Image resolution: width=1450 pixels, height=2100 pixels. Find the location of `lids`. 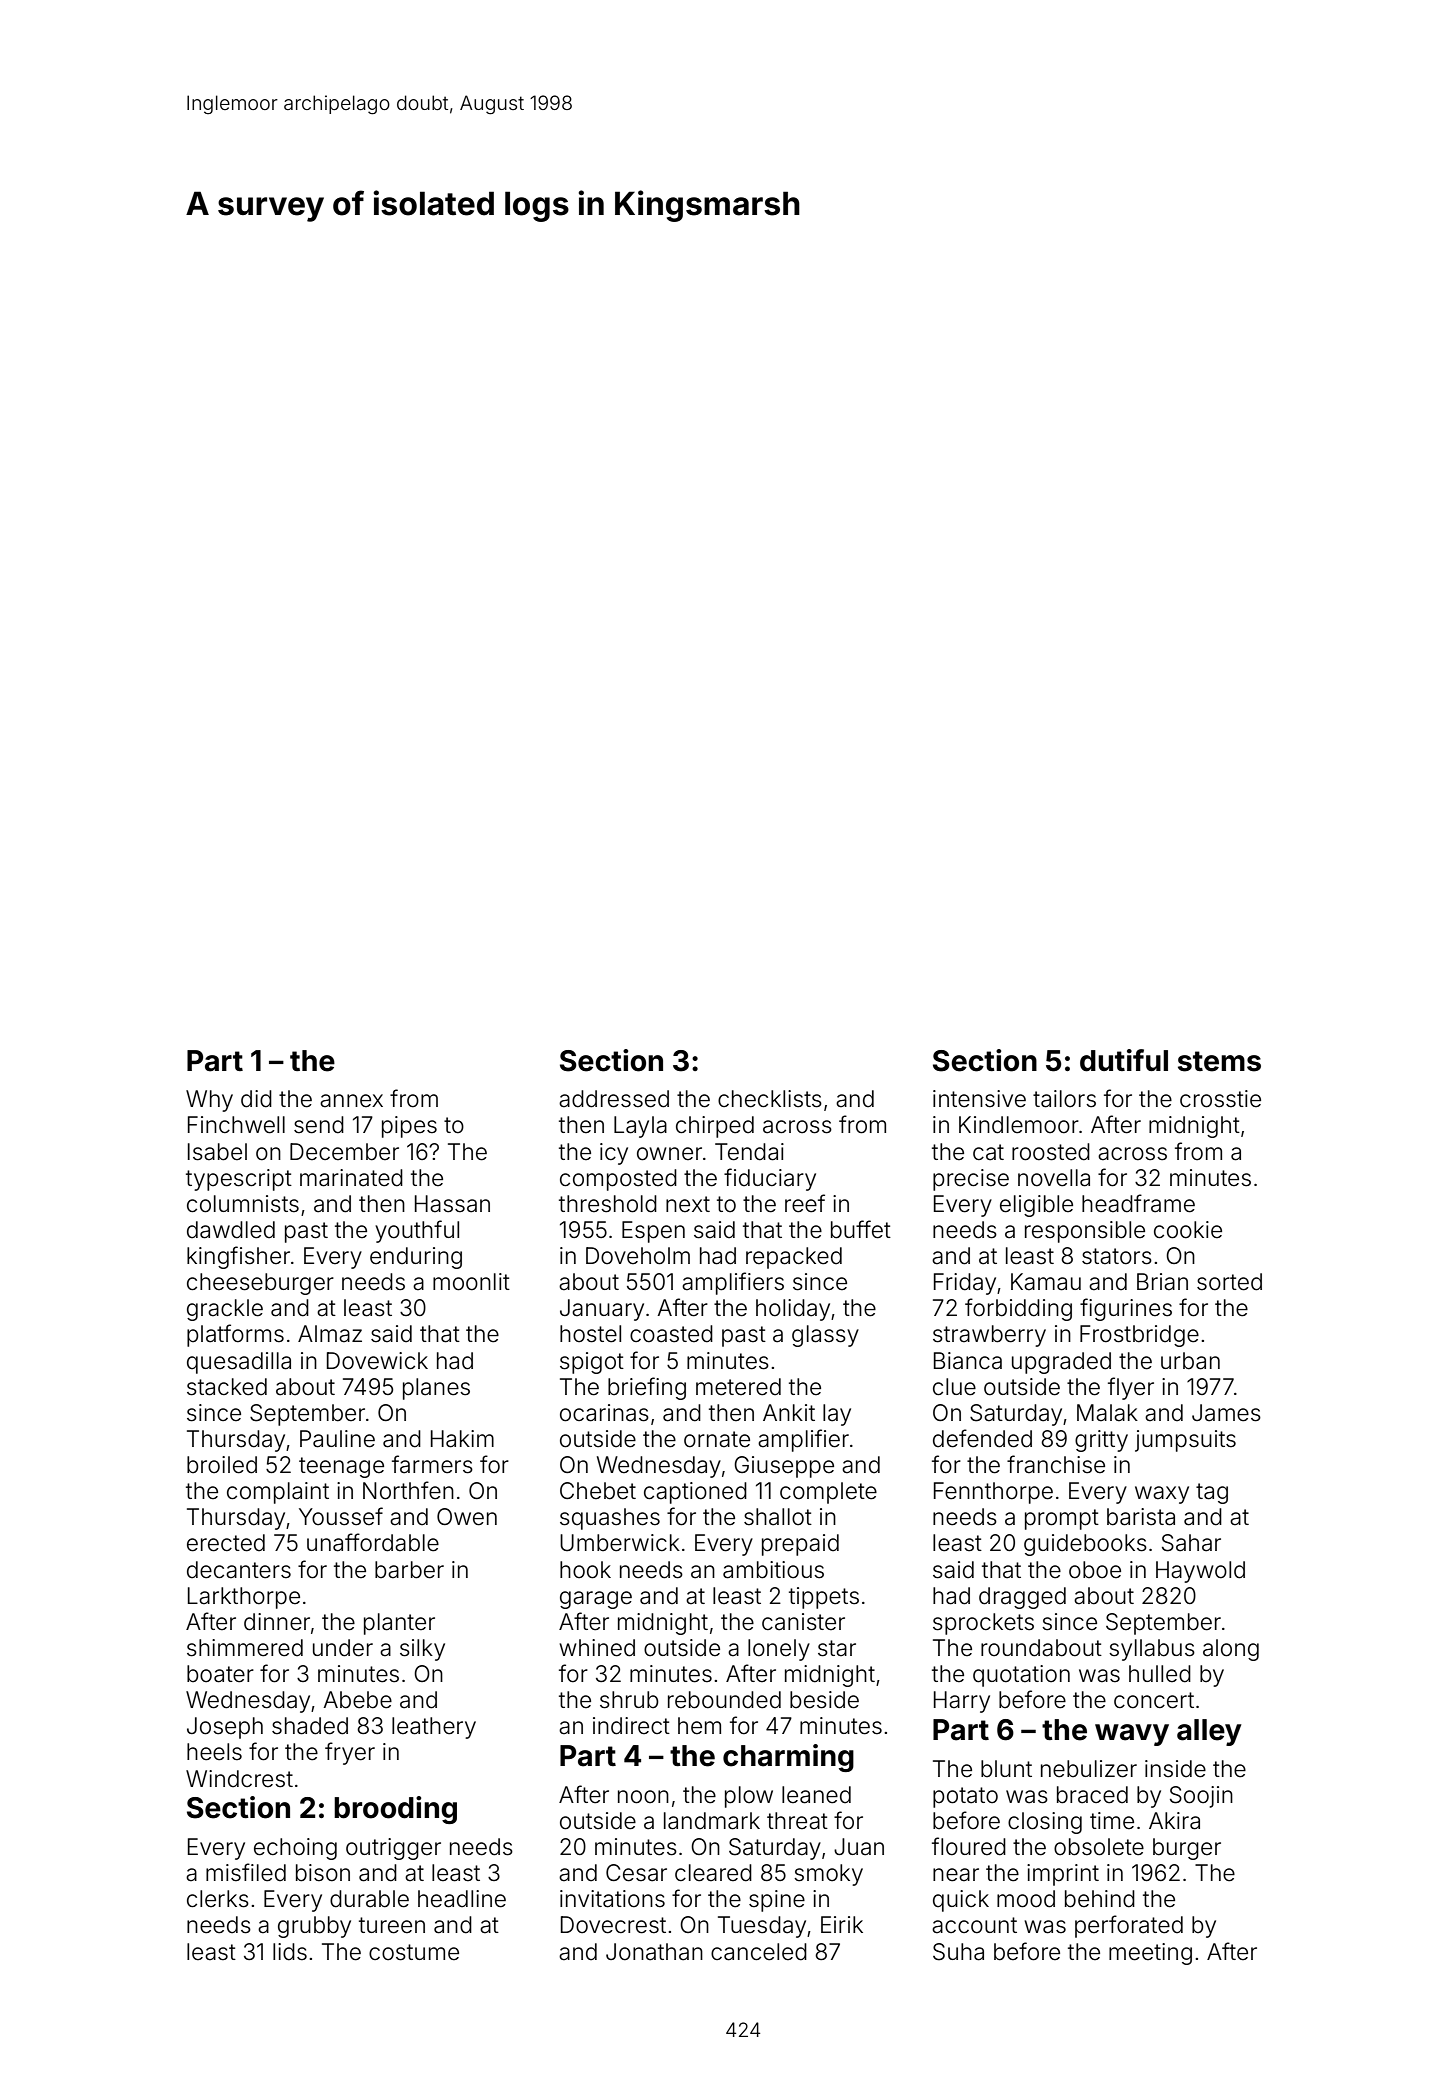

lids is located at coordinates (290, 1952).
